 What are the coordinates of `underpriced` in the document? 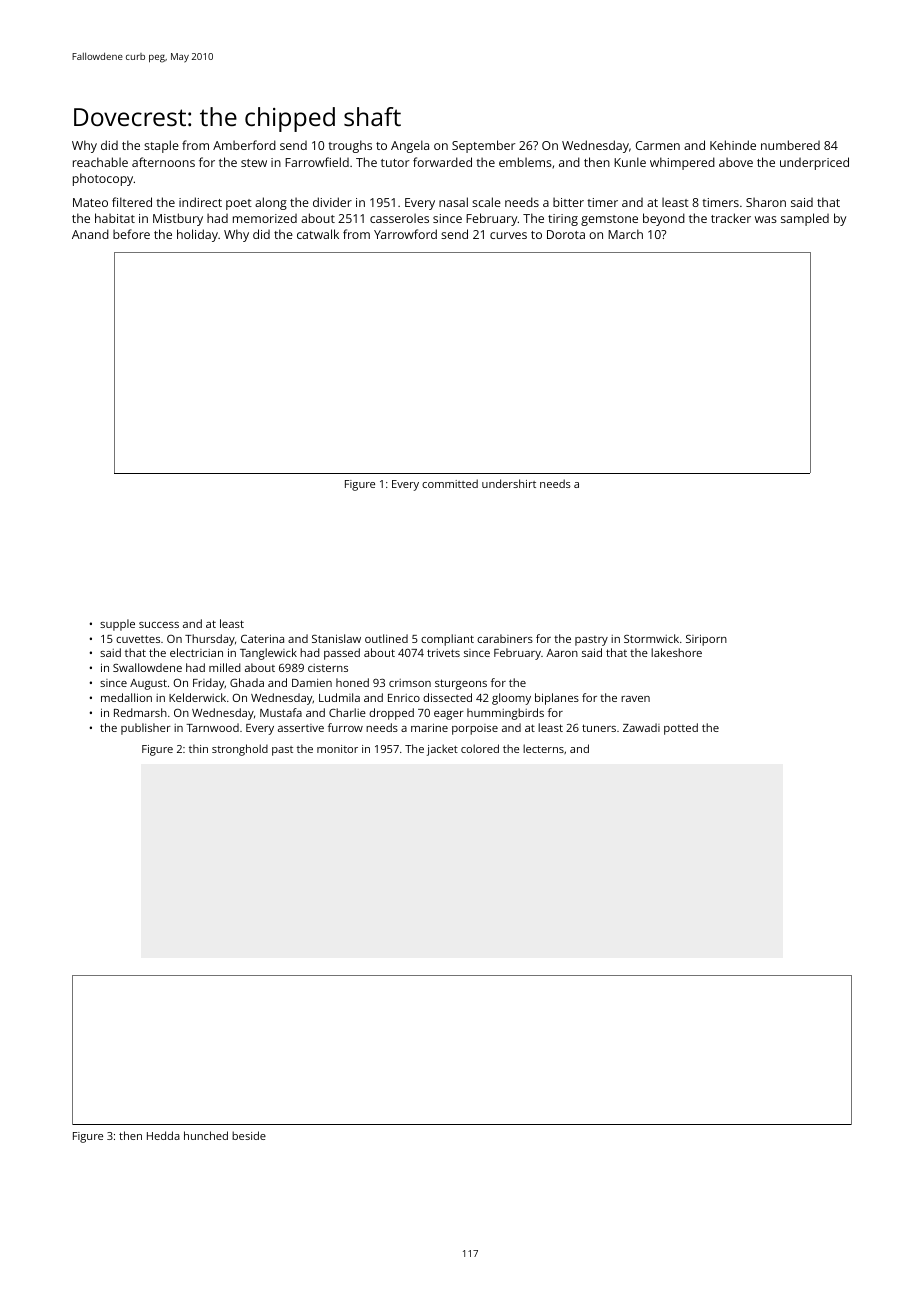 It's located at (814, 163).
